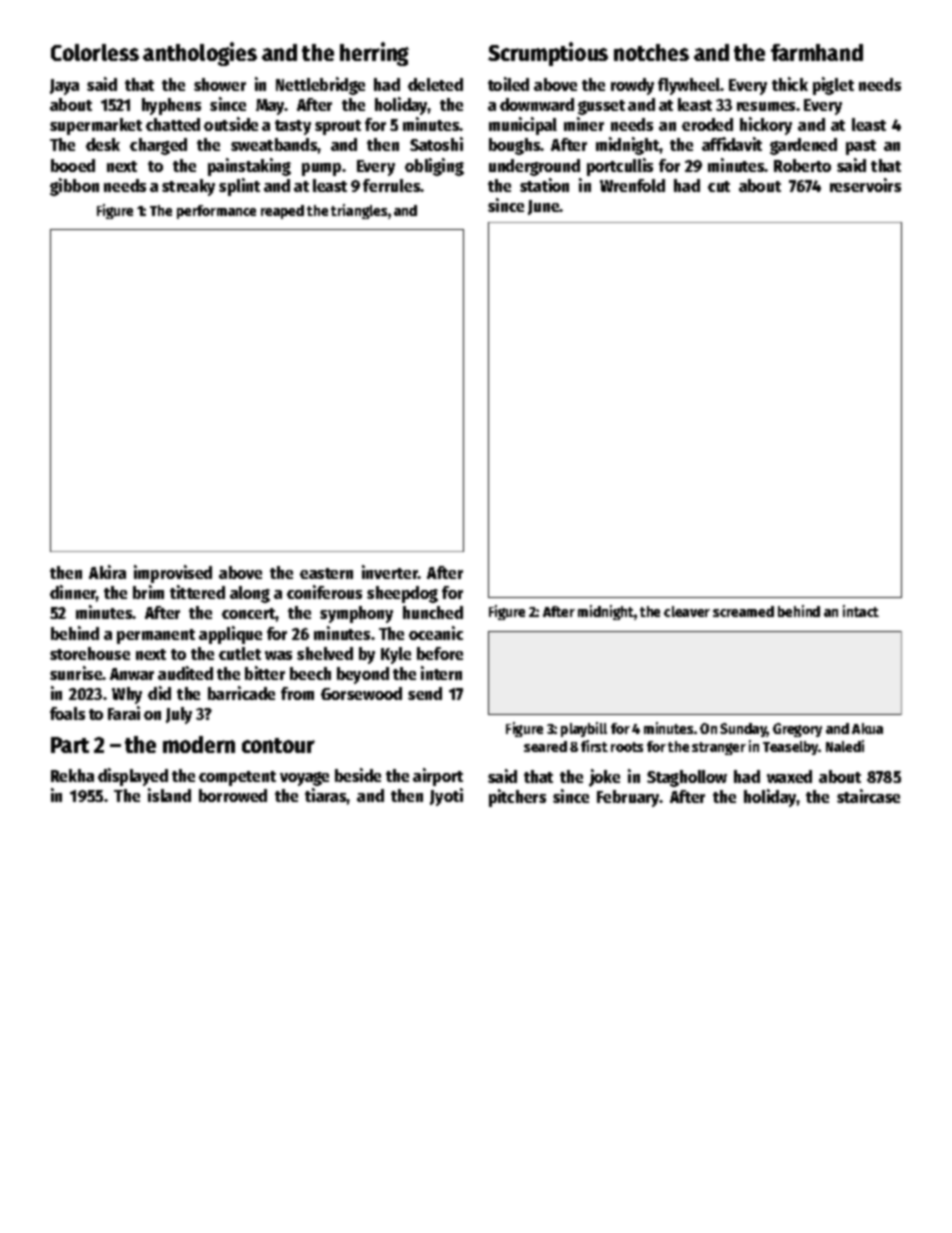  What do you see at coordinates (707, 124) in the screenshot?
I see `eroded` at bounding box center [707, 124].
